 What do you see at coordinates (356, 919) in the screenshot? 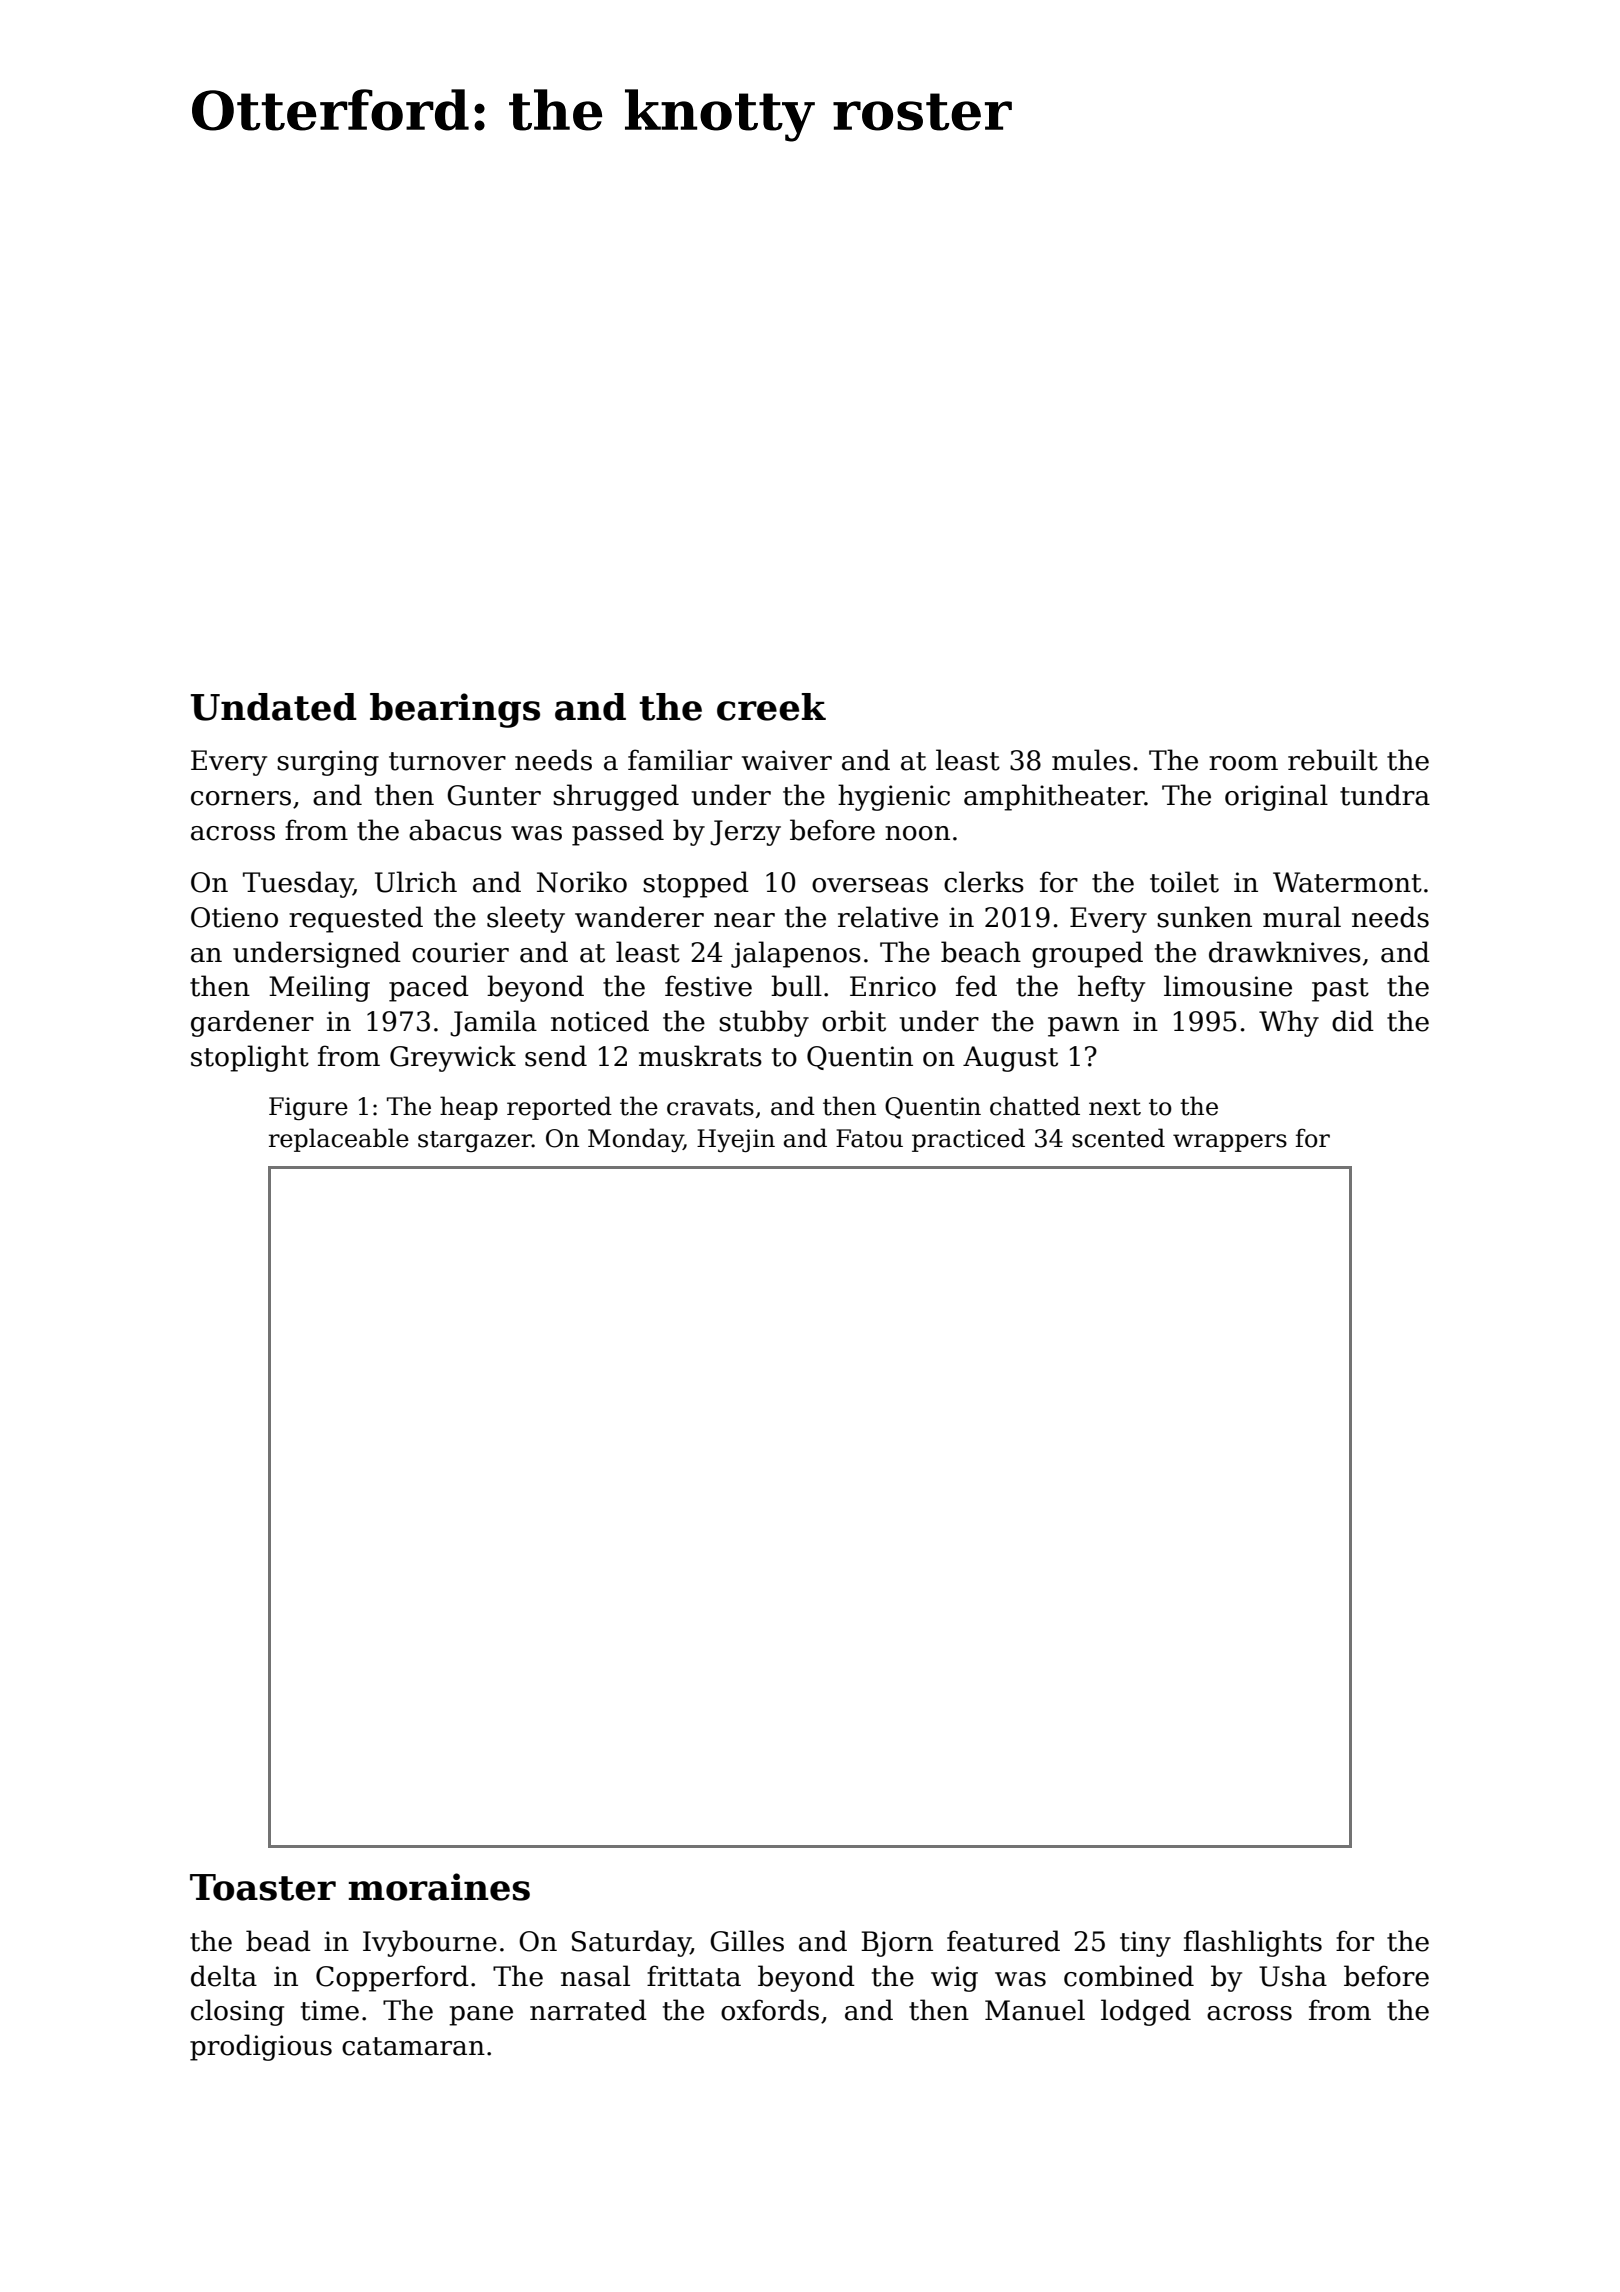
I see `requested` at bounding box center [356, 919].
